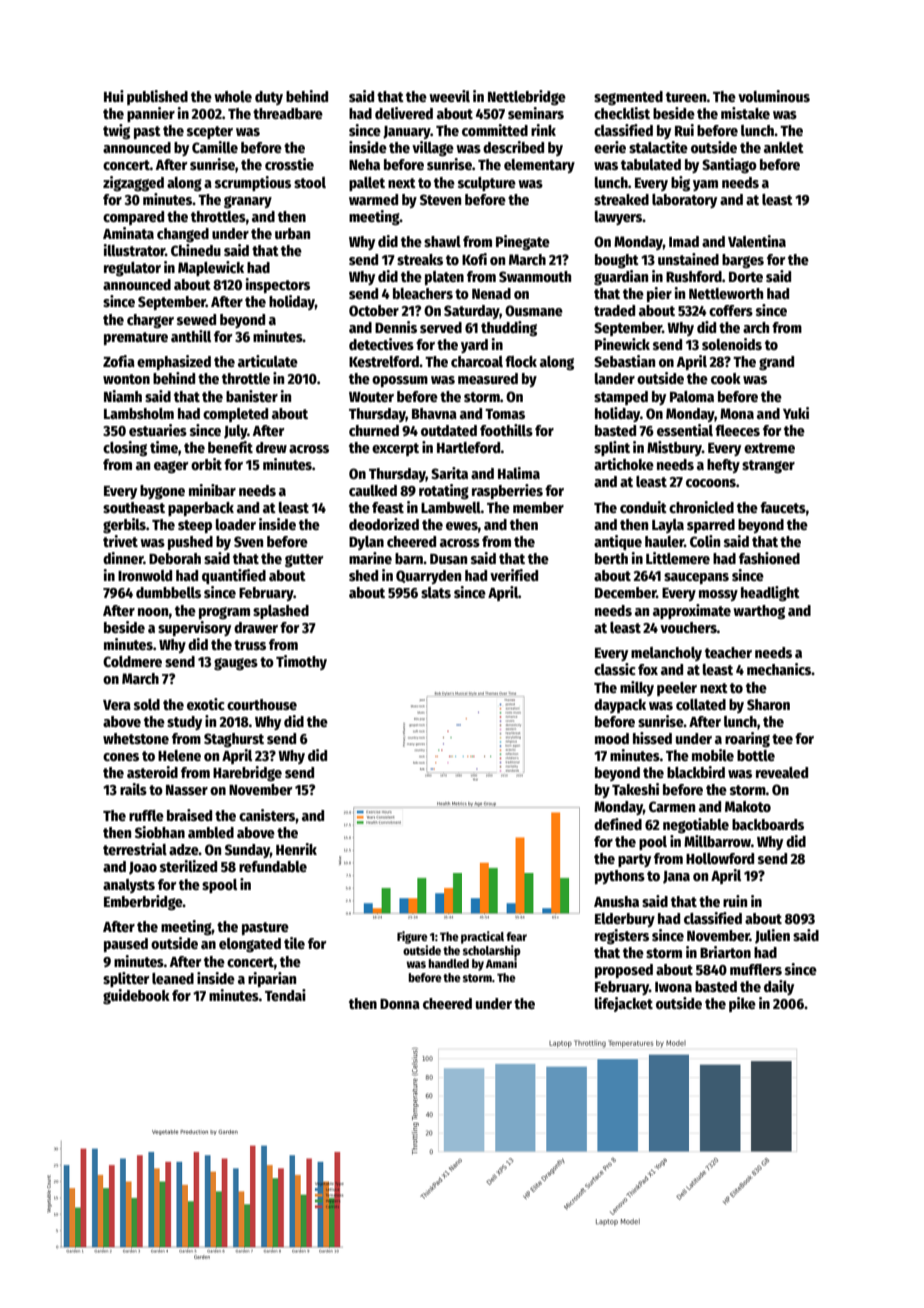 The image size is (924, 1308). Describe the element at coordinates (772, 936) in the image. I see `Julien` at that location.
